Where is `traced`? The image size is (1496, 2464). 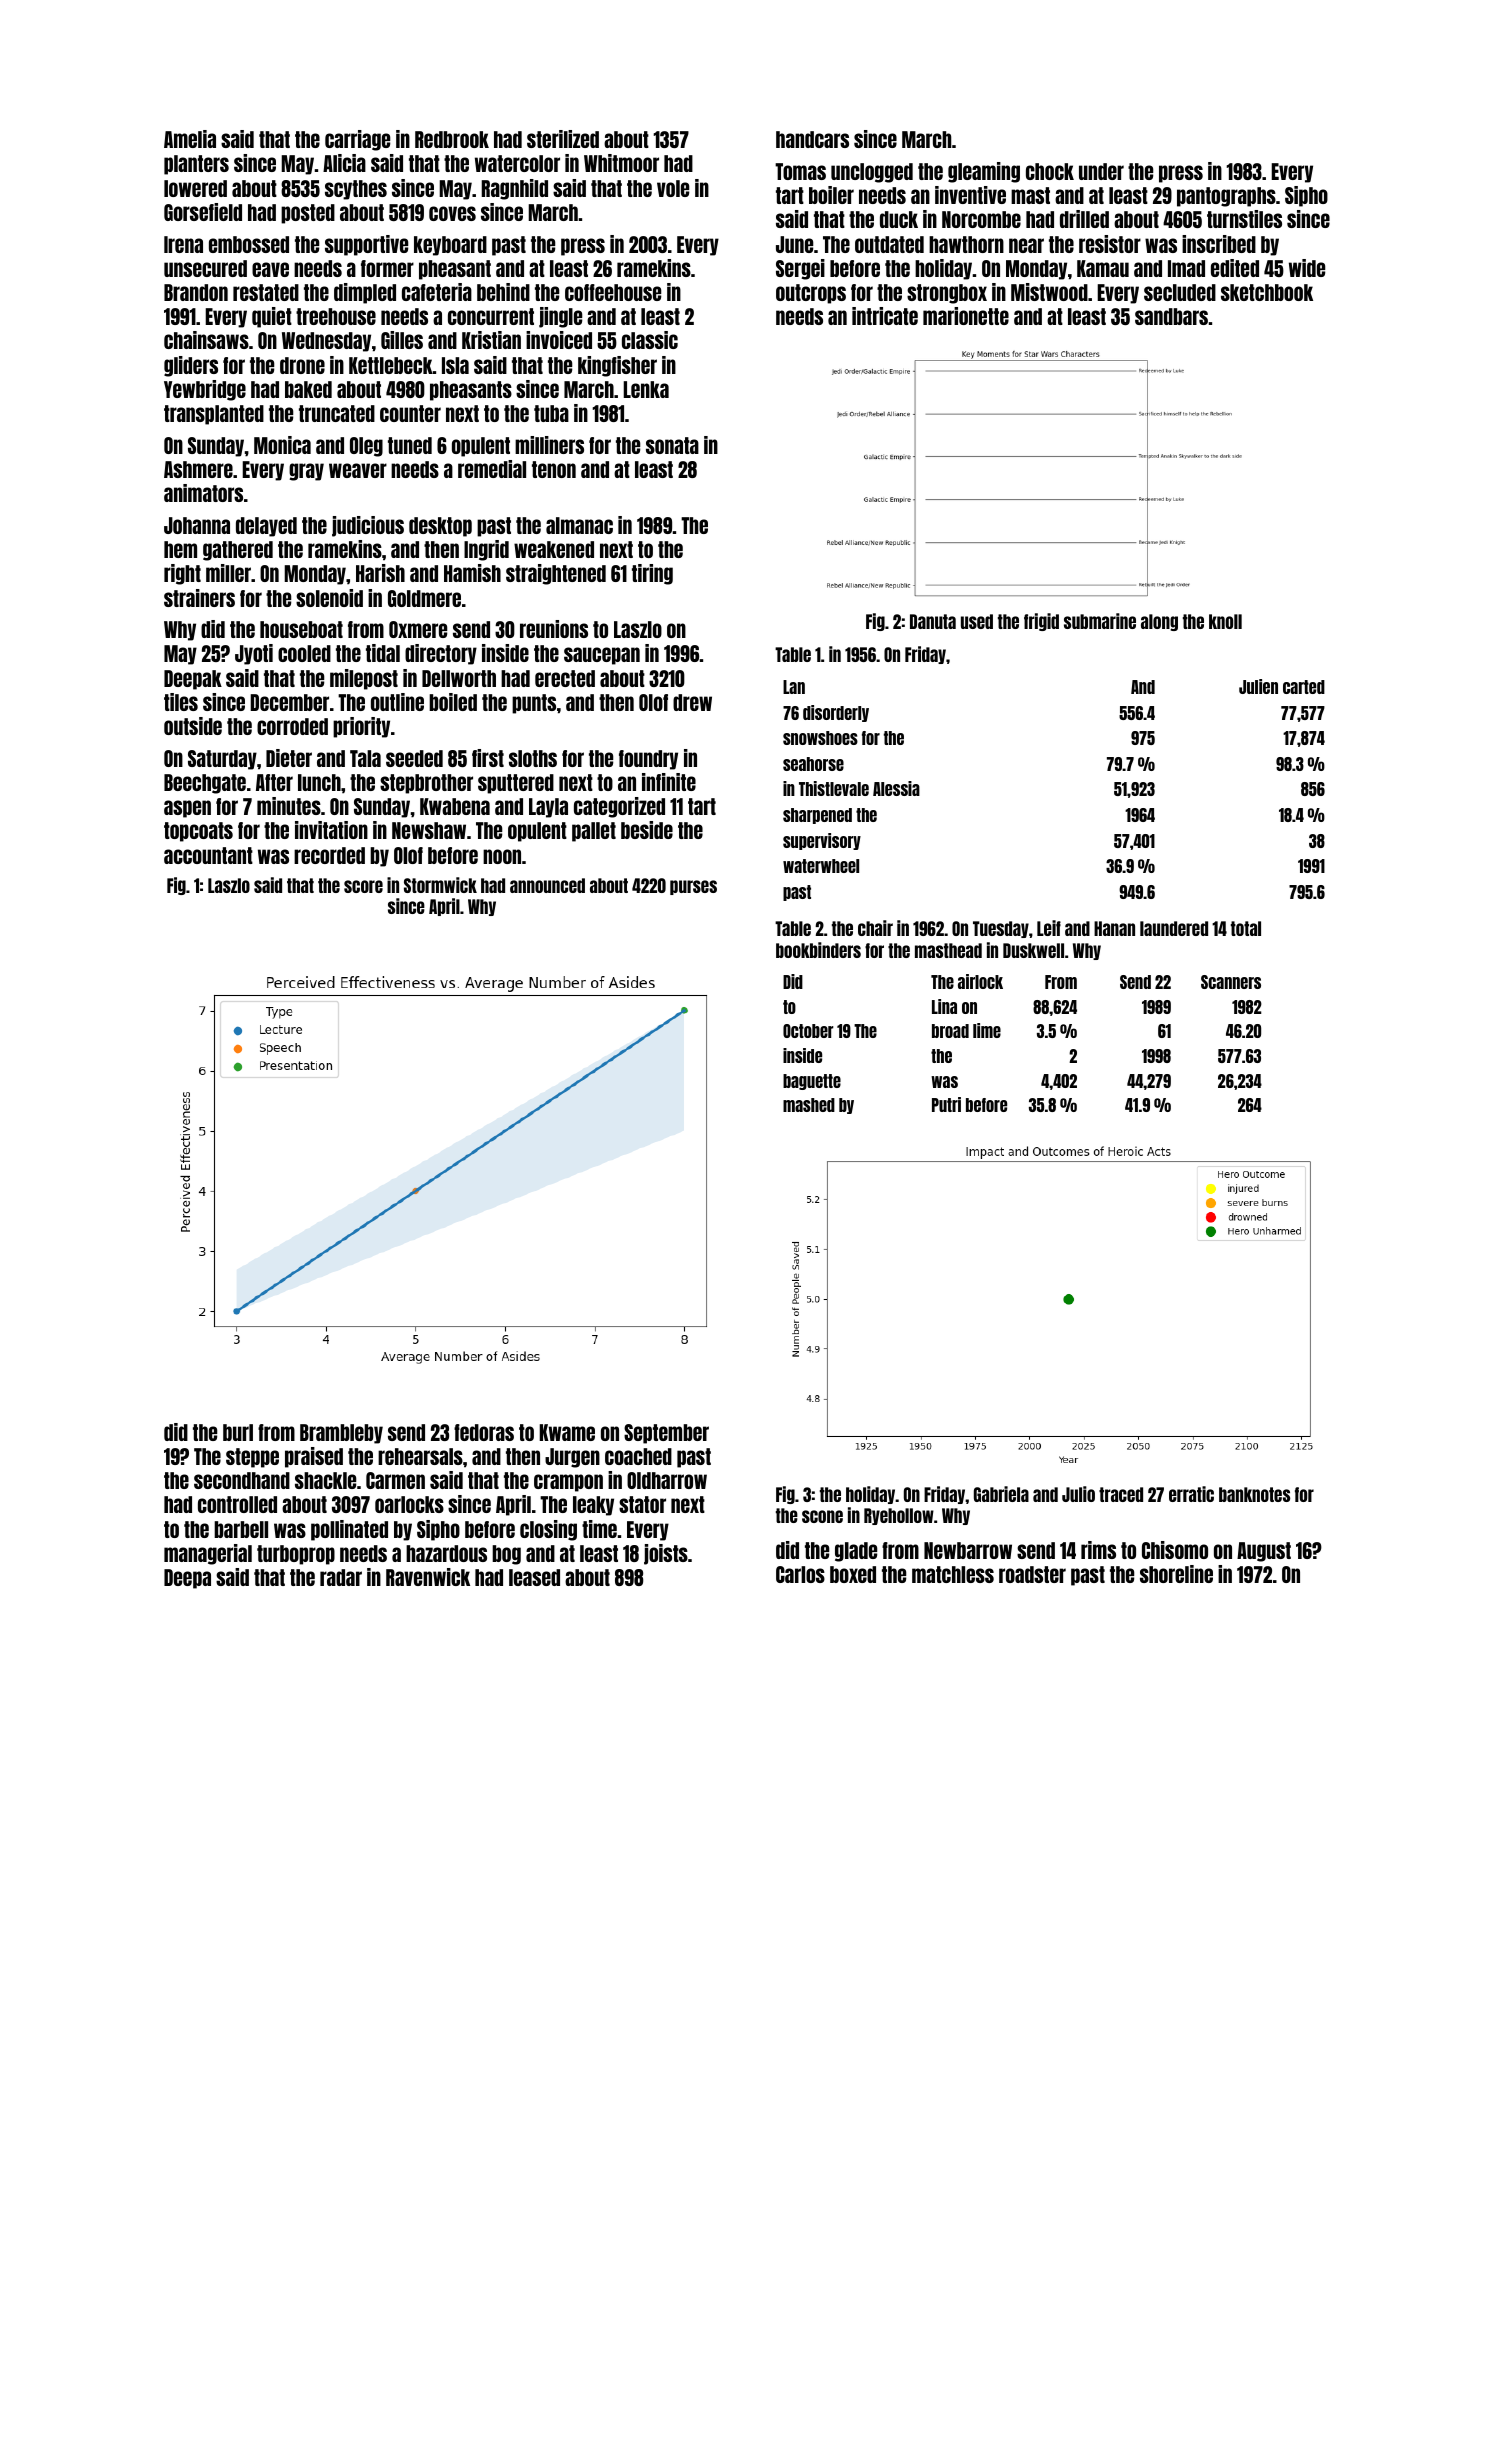 traced is located at coordinates (1121, 1494).
